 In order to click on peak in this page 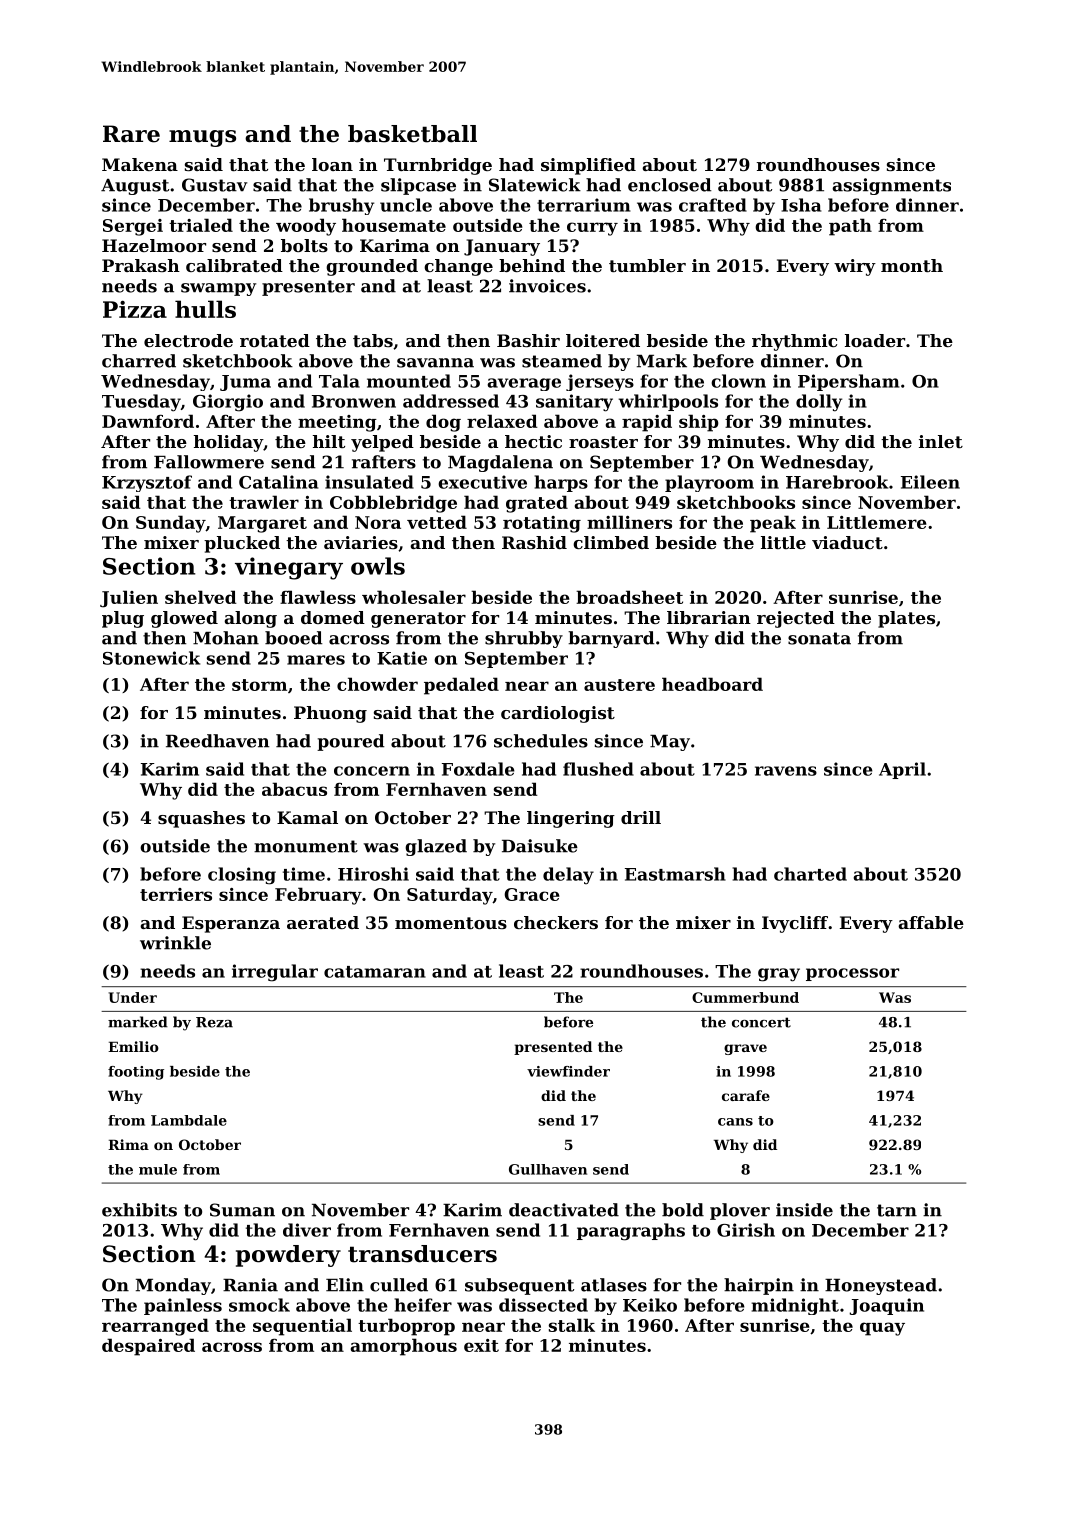, I will do `click(773, 524)`.
